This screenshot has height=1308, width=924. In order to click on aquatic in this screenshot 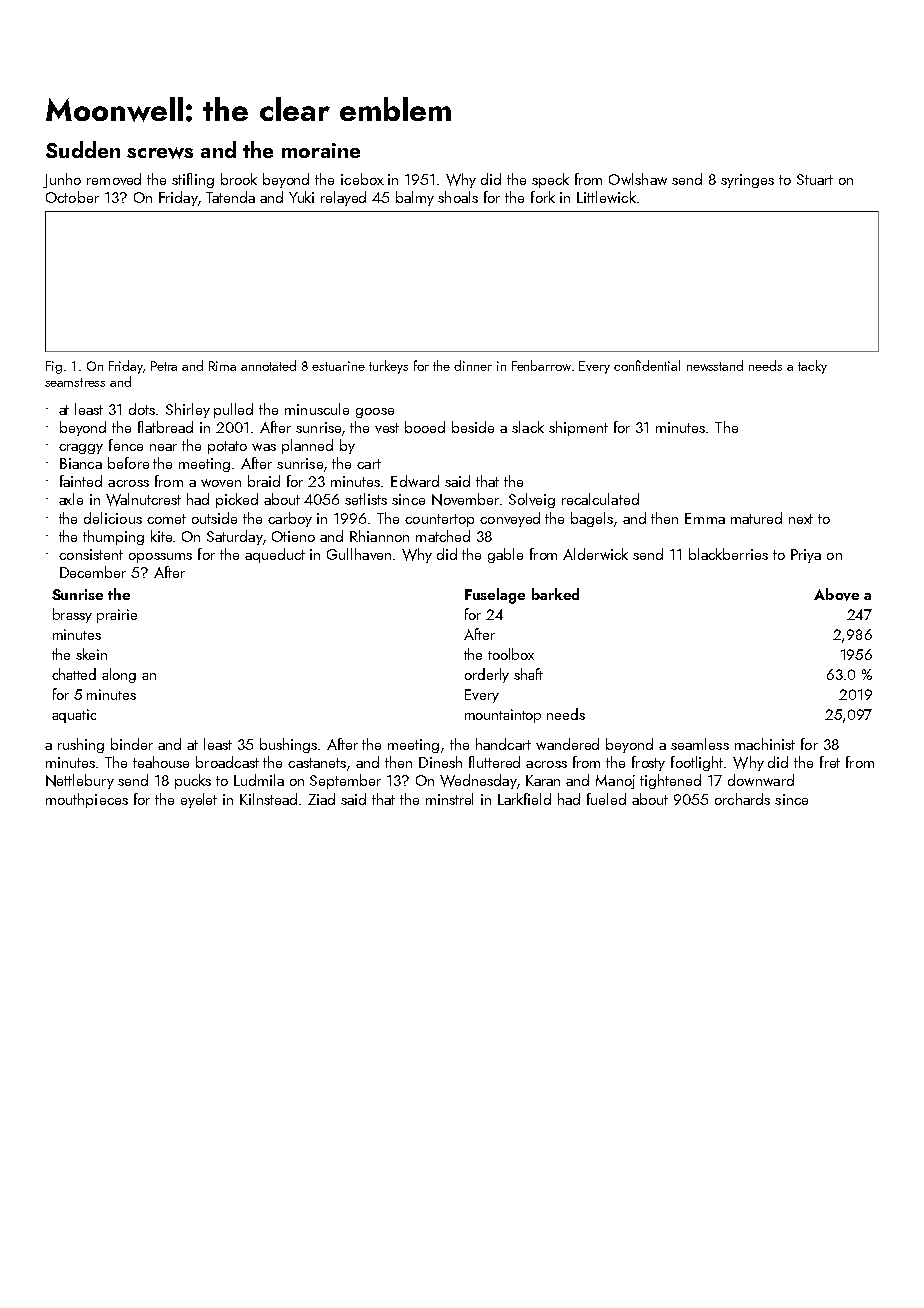, I will do `click(74, 716)`.
